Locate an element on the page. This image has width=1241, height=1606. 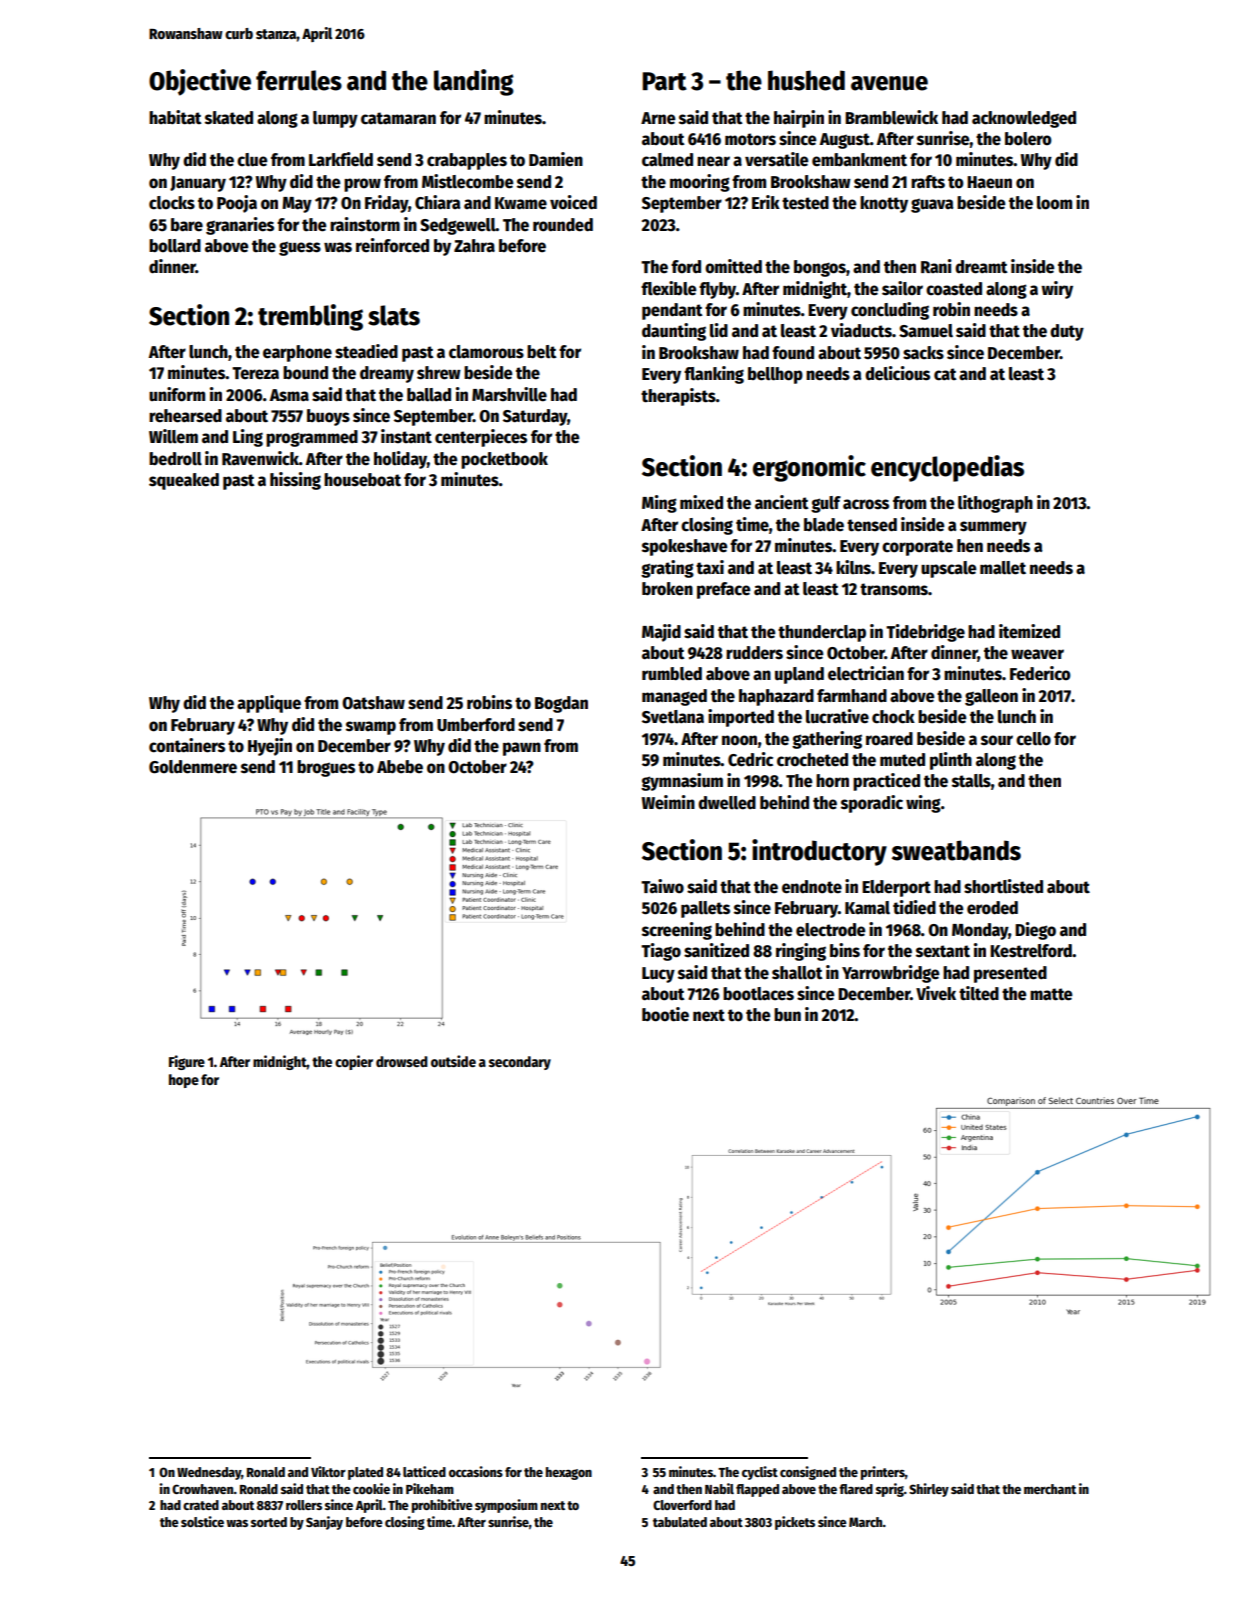
containers is located at coordinates (187, 745).
